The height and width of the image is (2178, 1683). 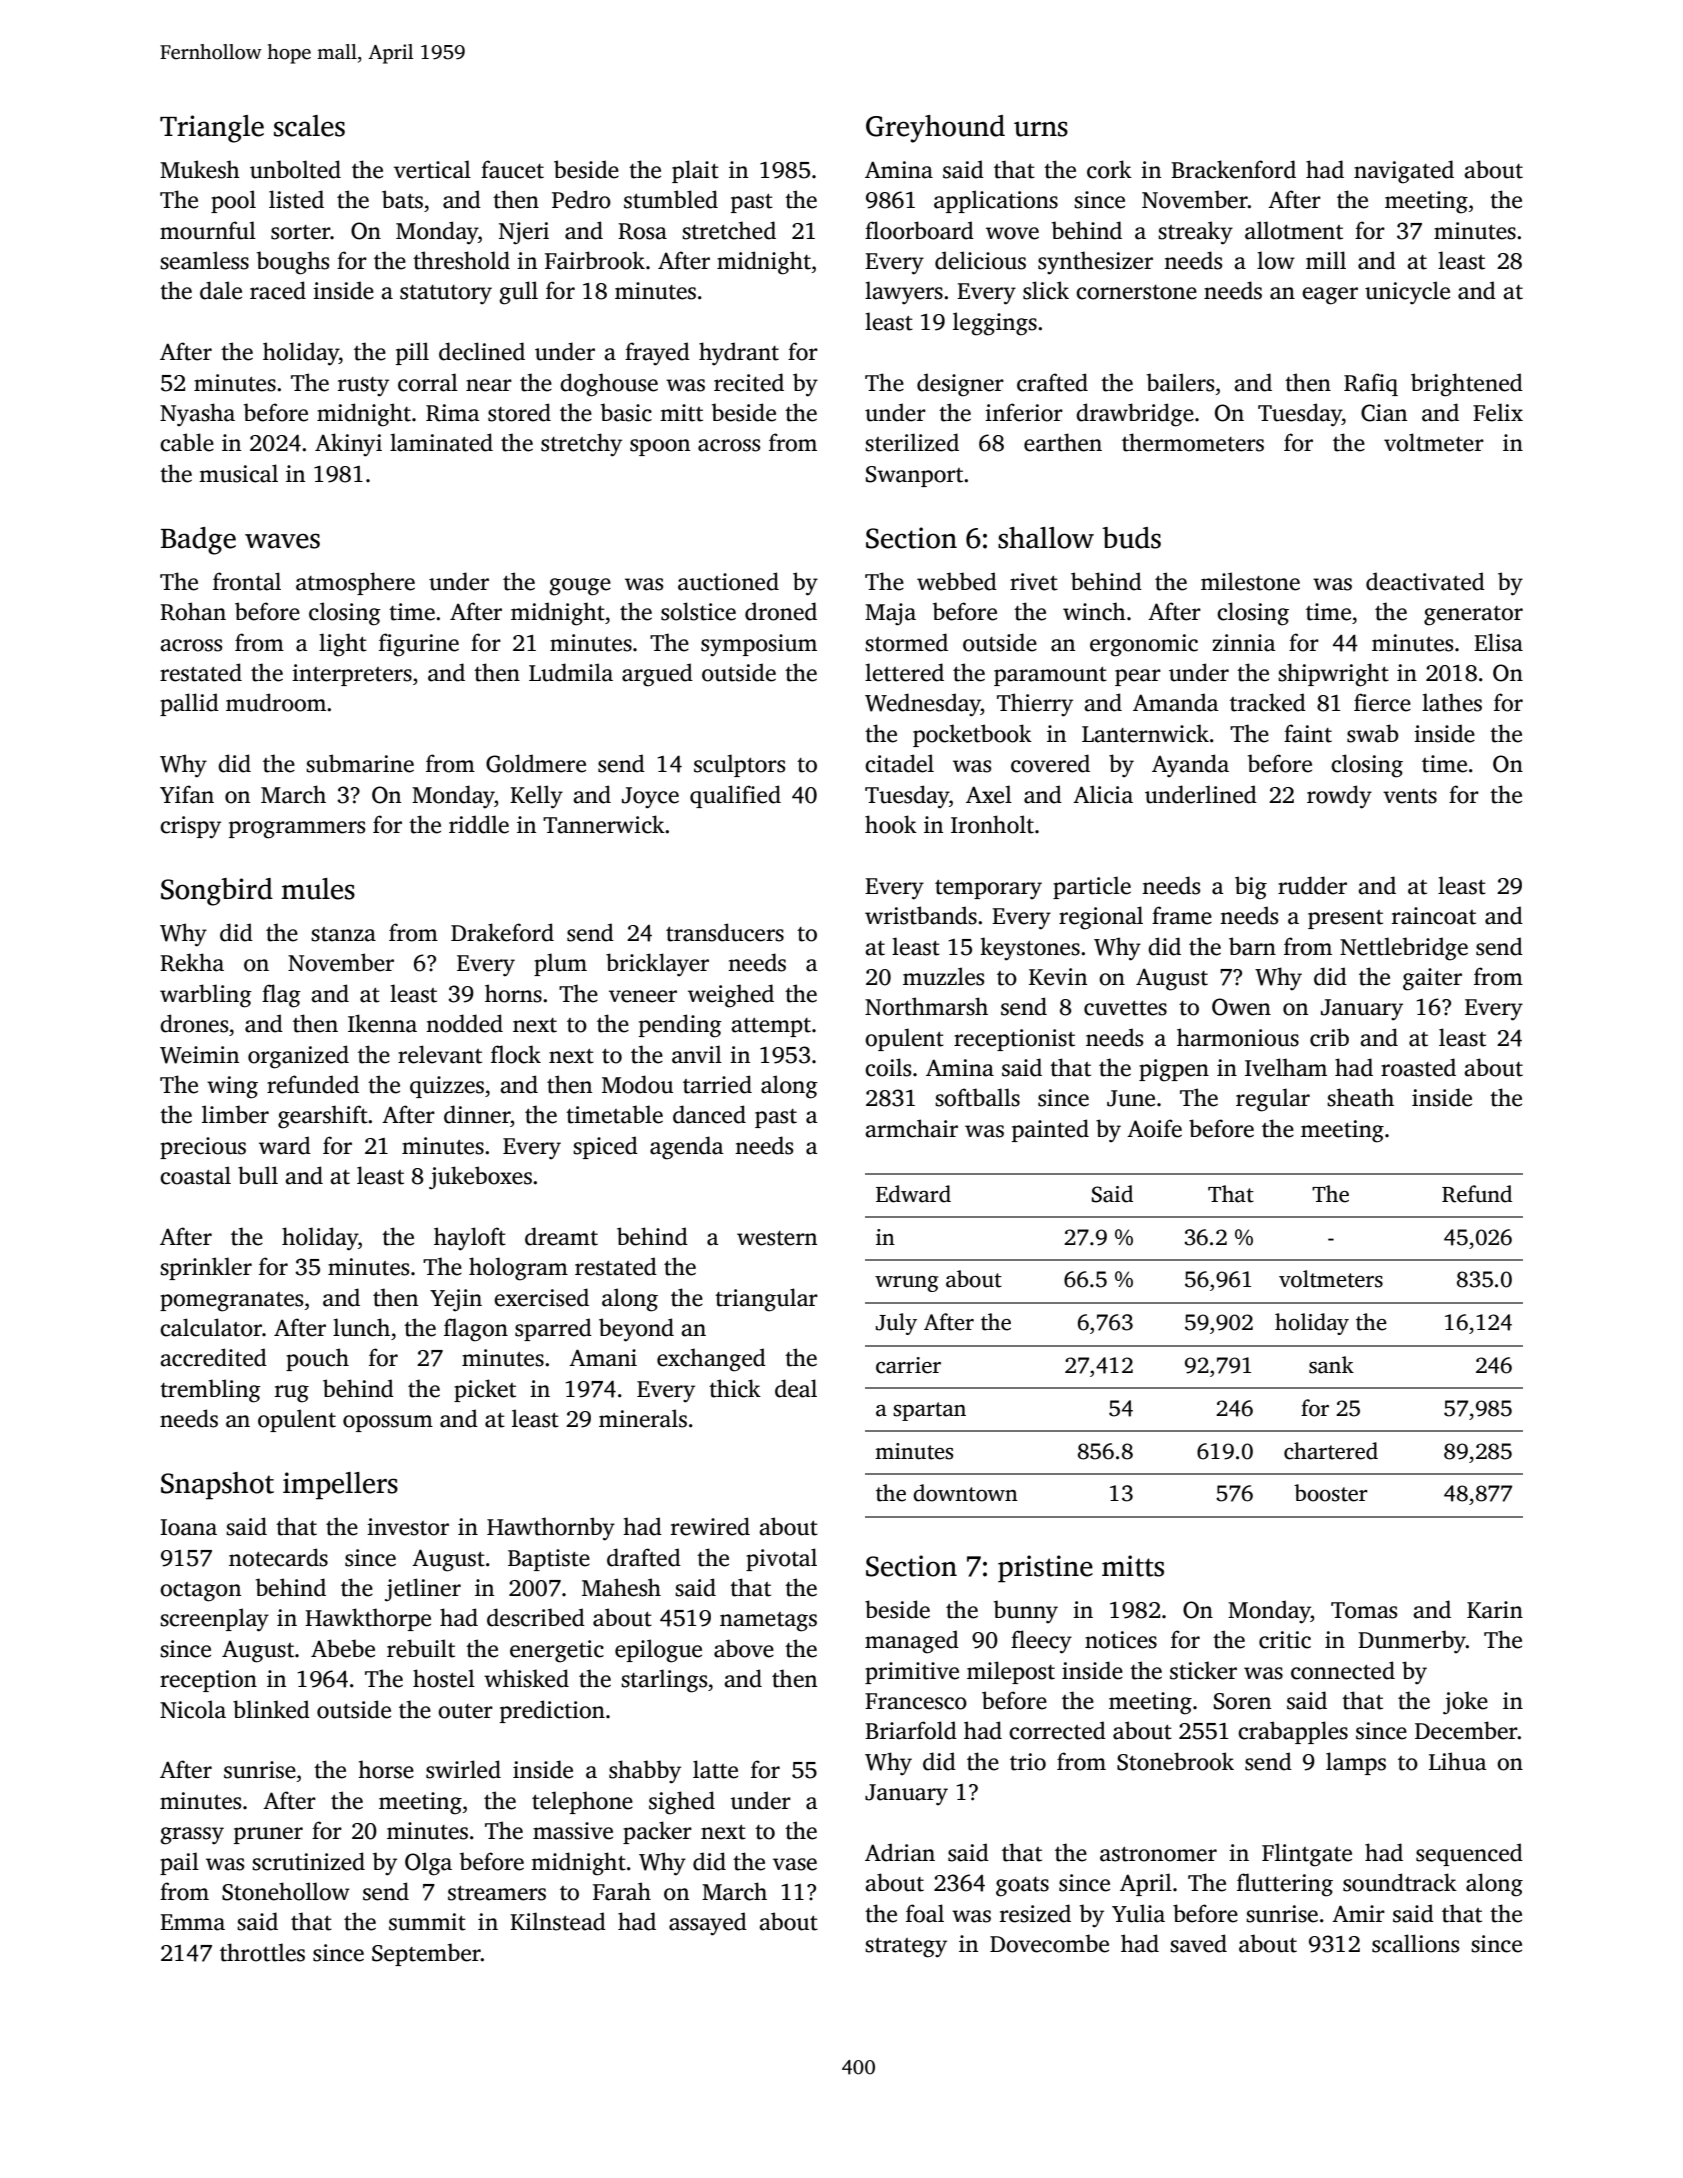 I want to click on scrutinized, so click(x=308, y=1861).
